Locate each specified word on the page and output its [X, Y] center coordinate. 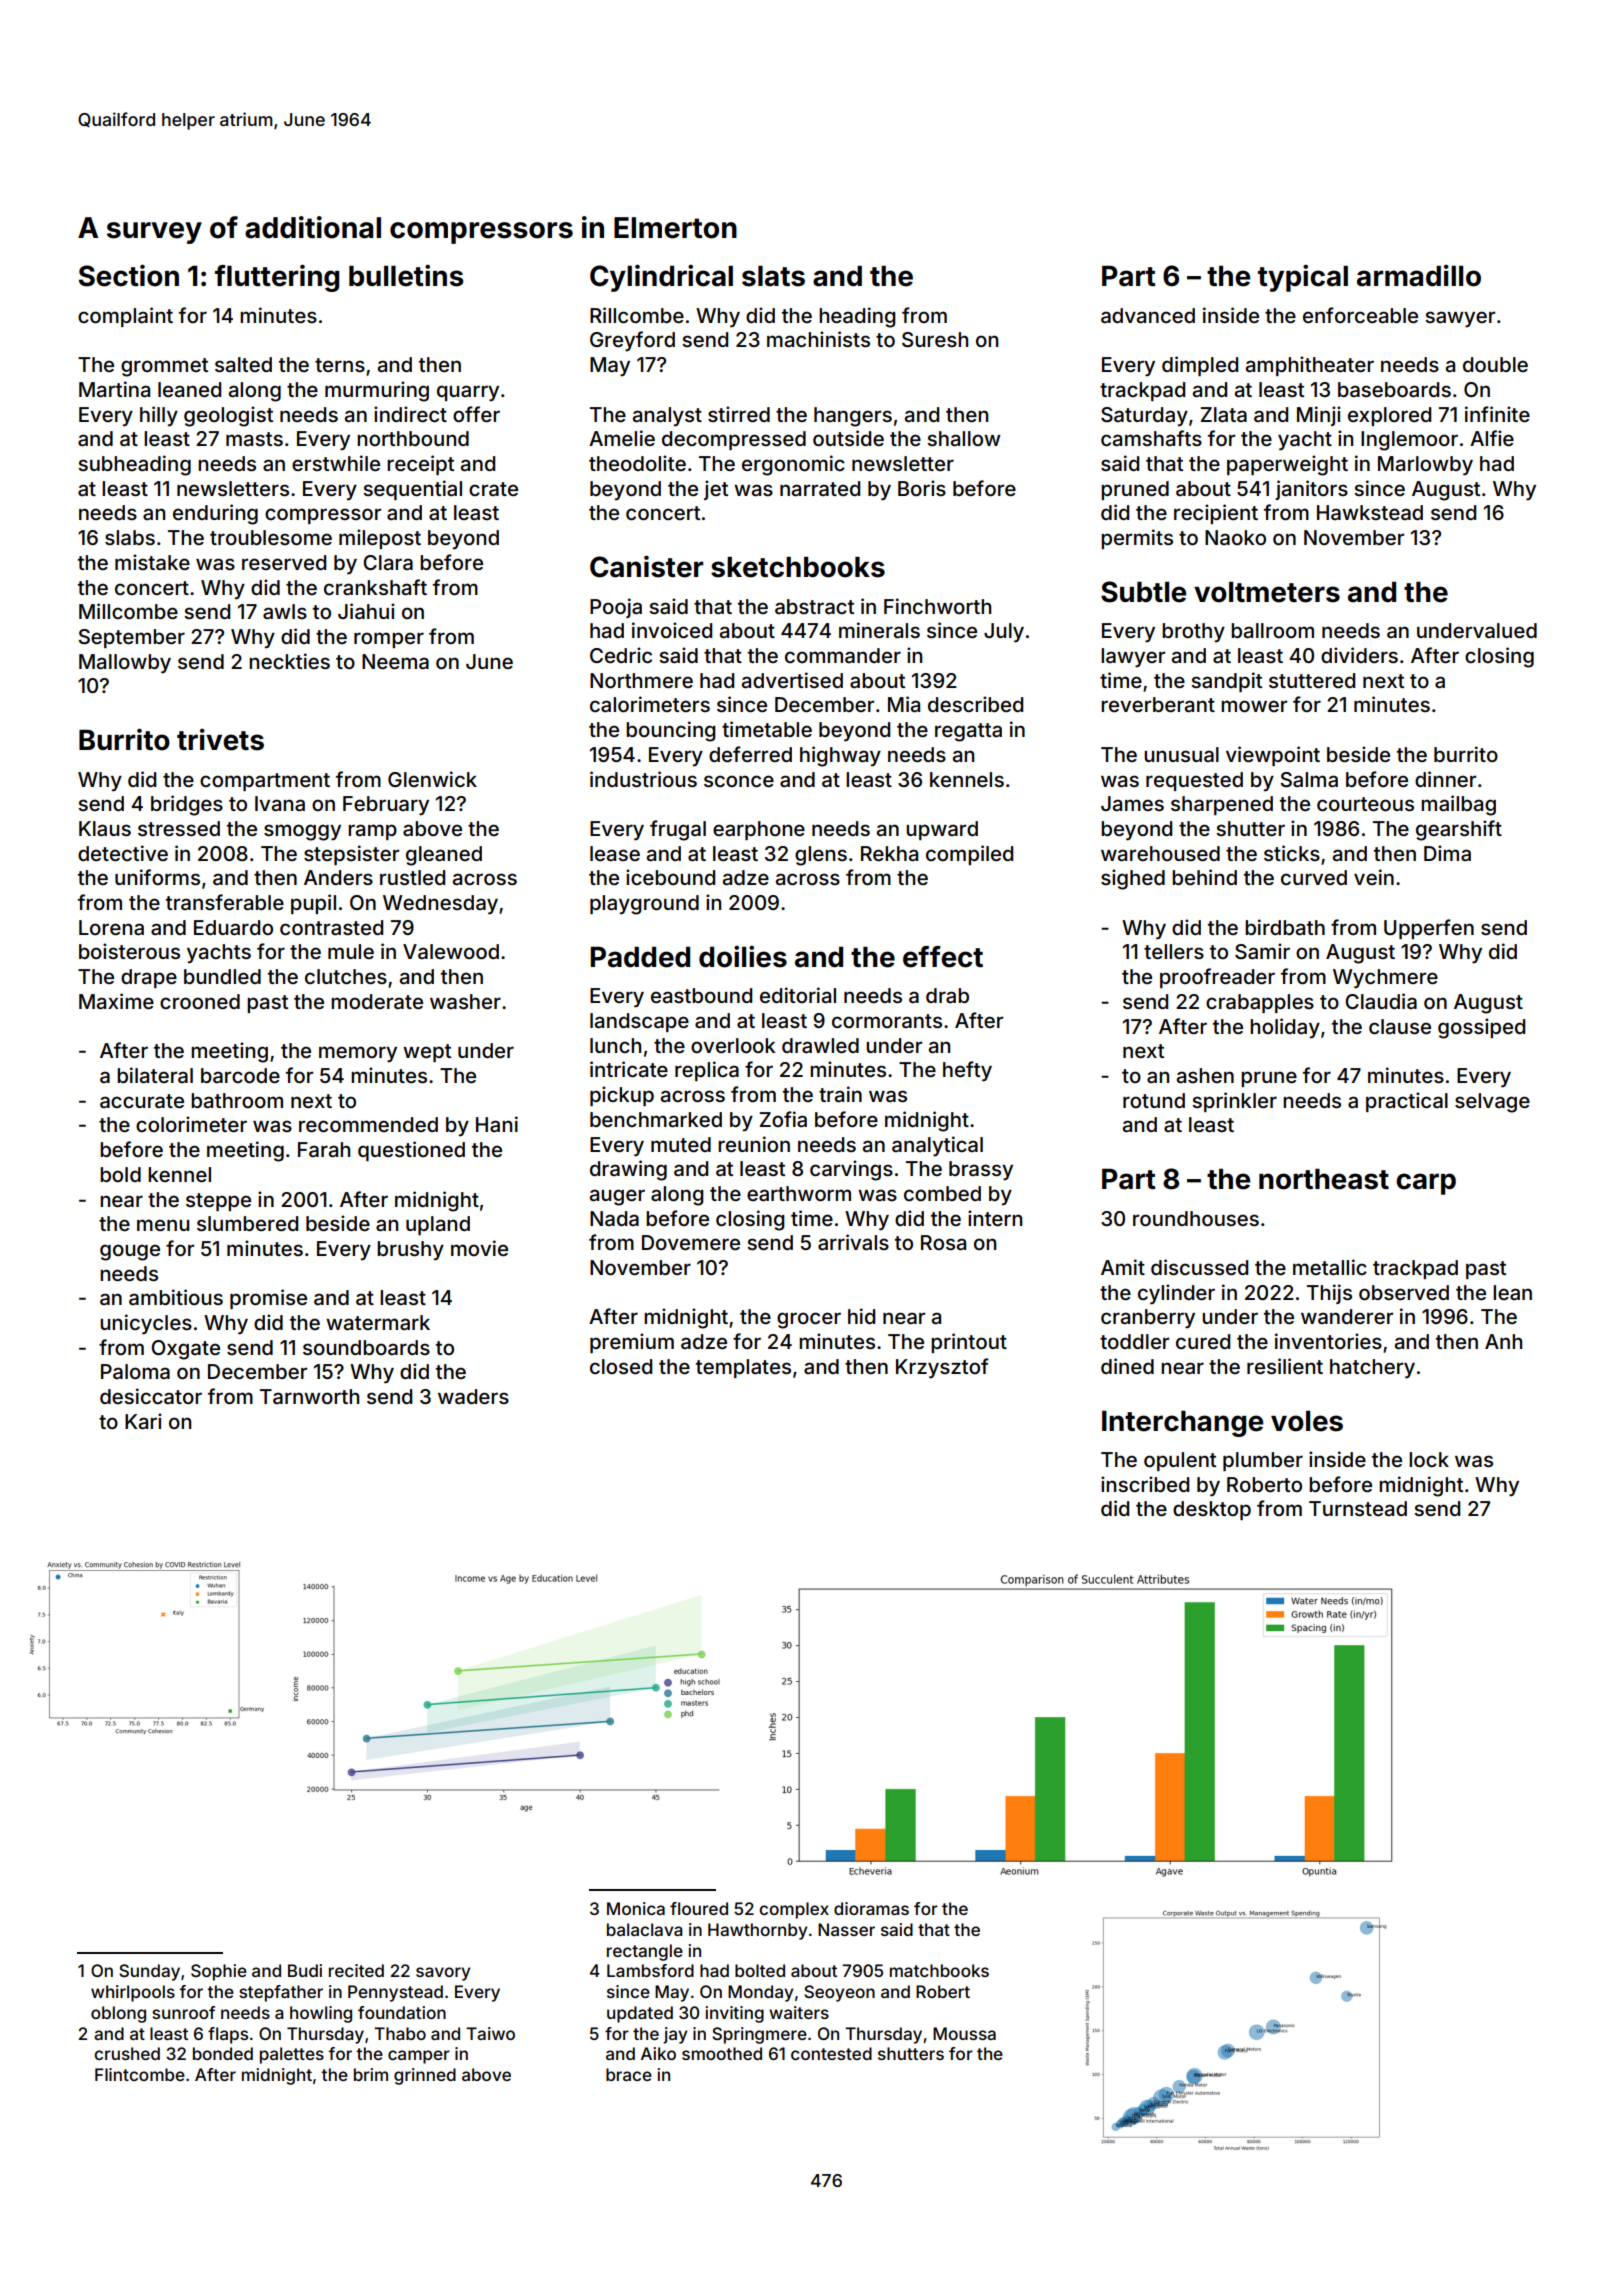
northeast [1324, 1179]
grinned [425, 2076]
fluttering [277, 278]
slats [773, 276]
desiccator [151, 1396]
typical [1303, 278]
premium [632, 1343]
